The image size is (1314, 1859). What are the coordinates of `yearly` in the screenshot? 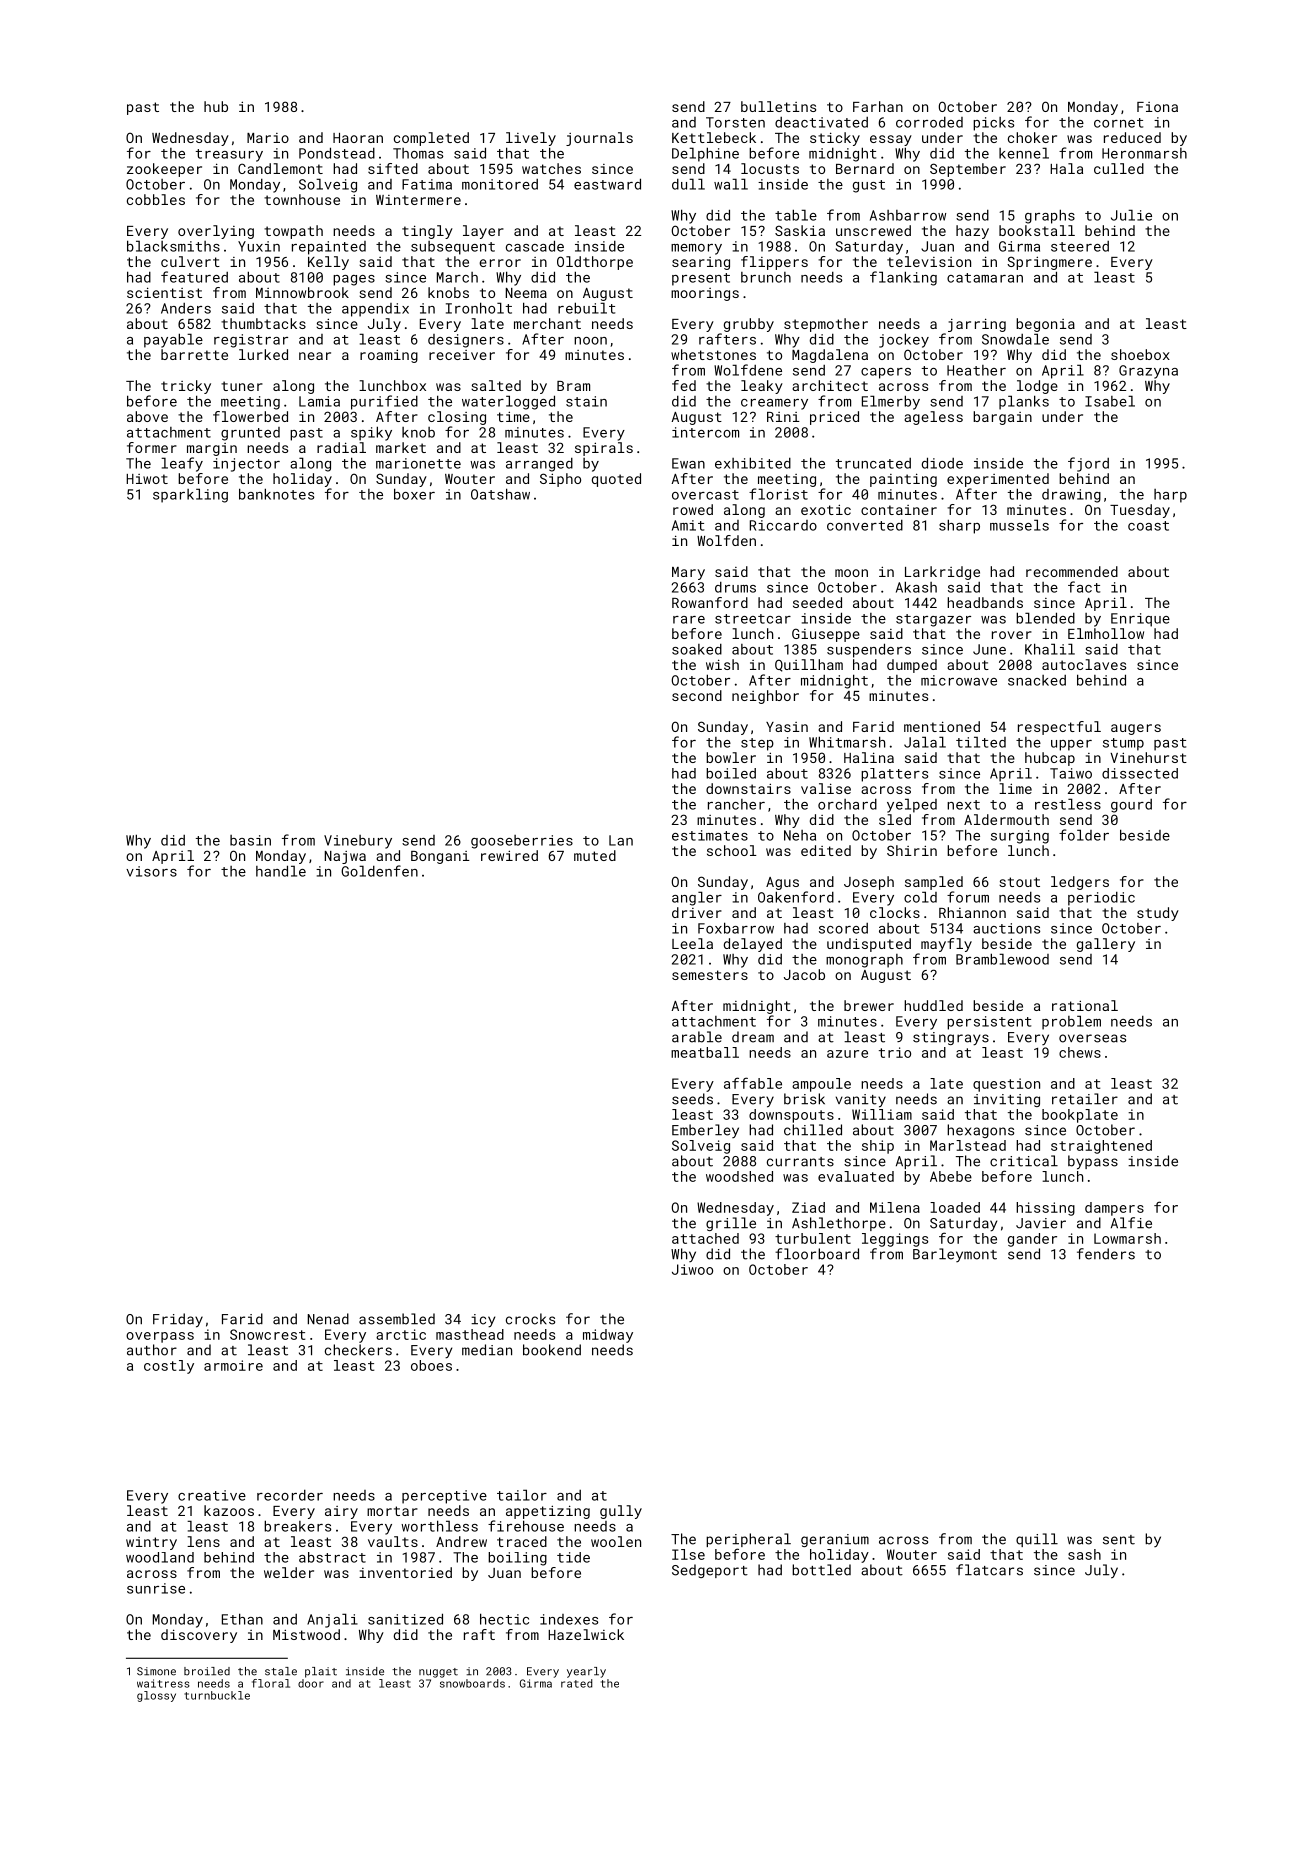 It's located at (586, 1672).
